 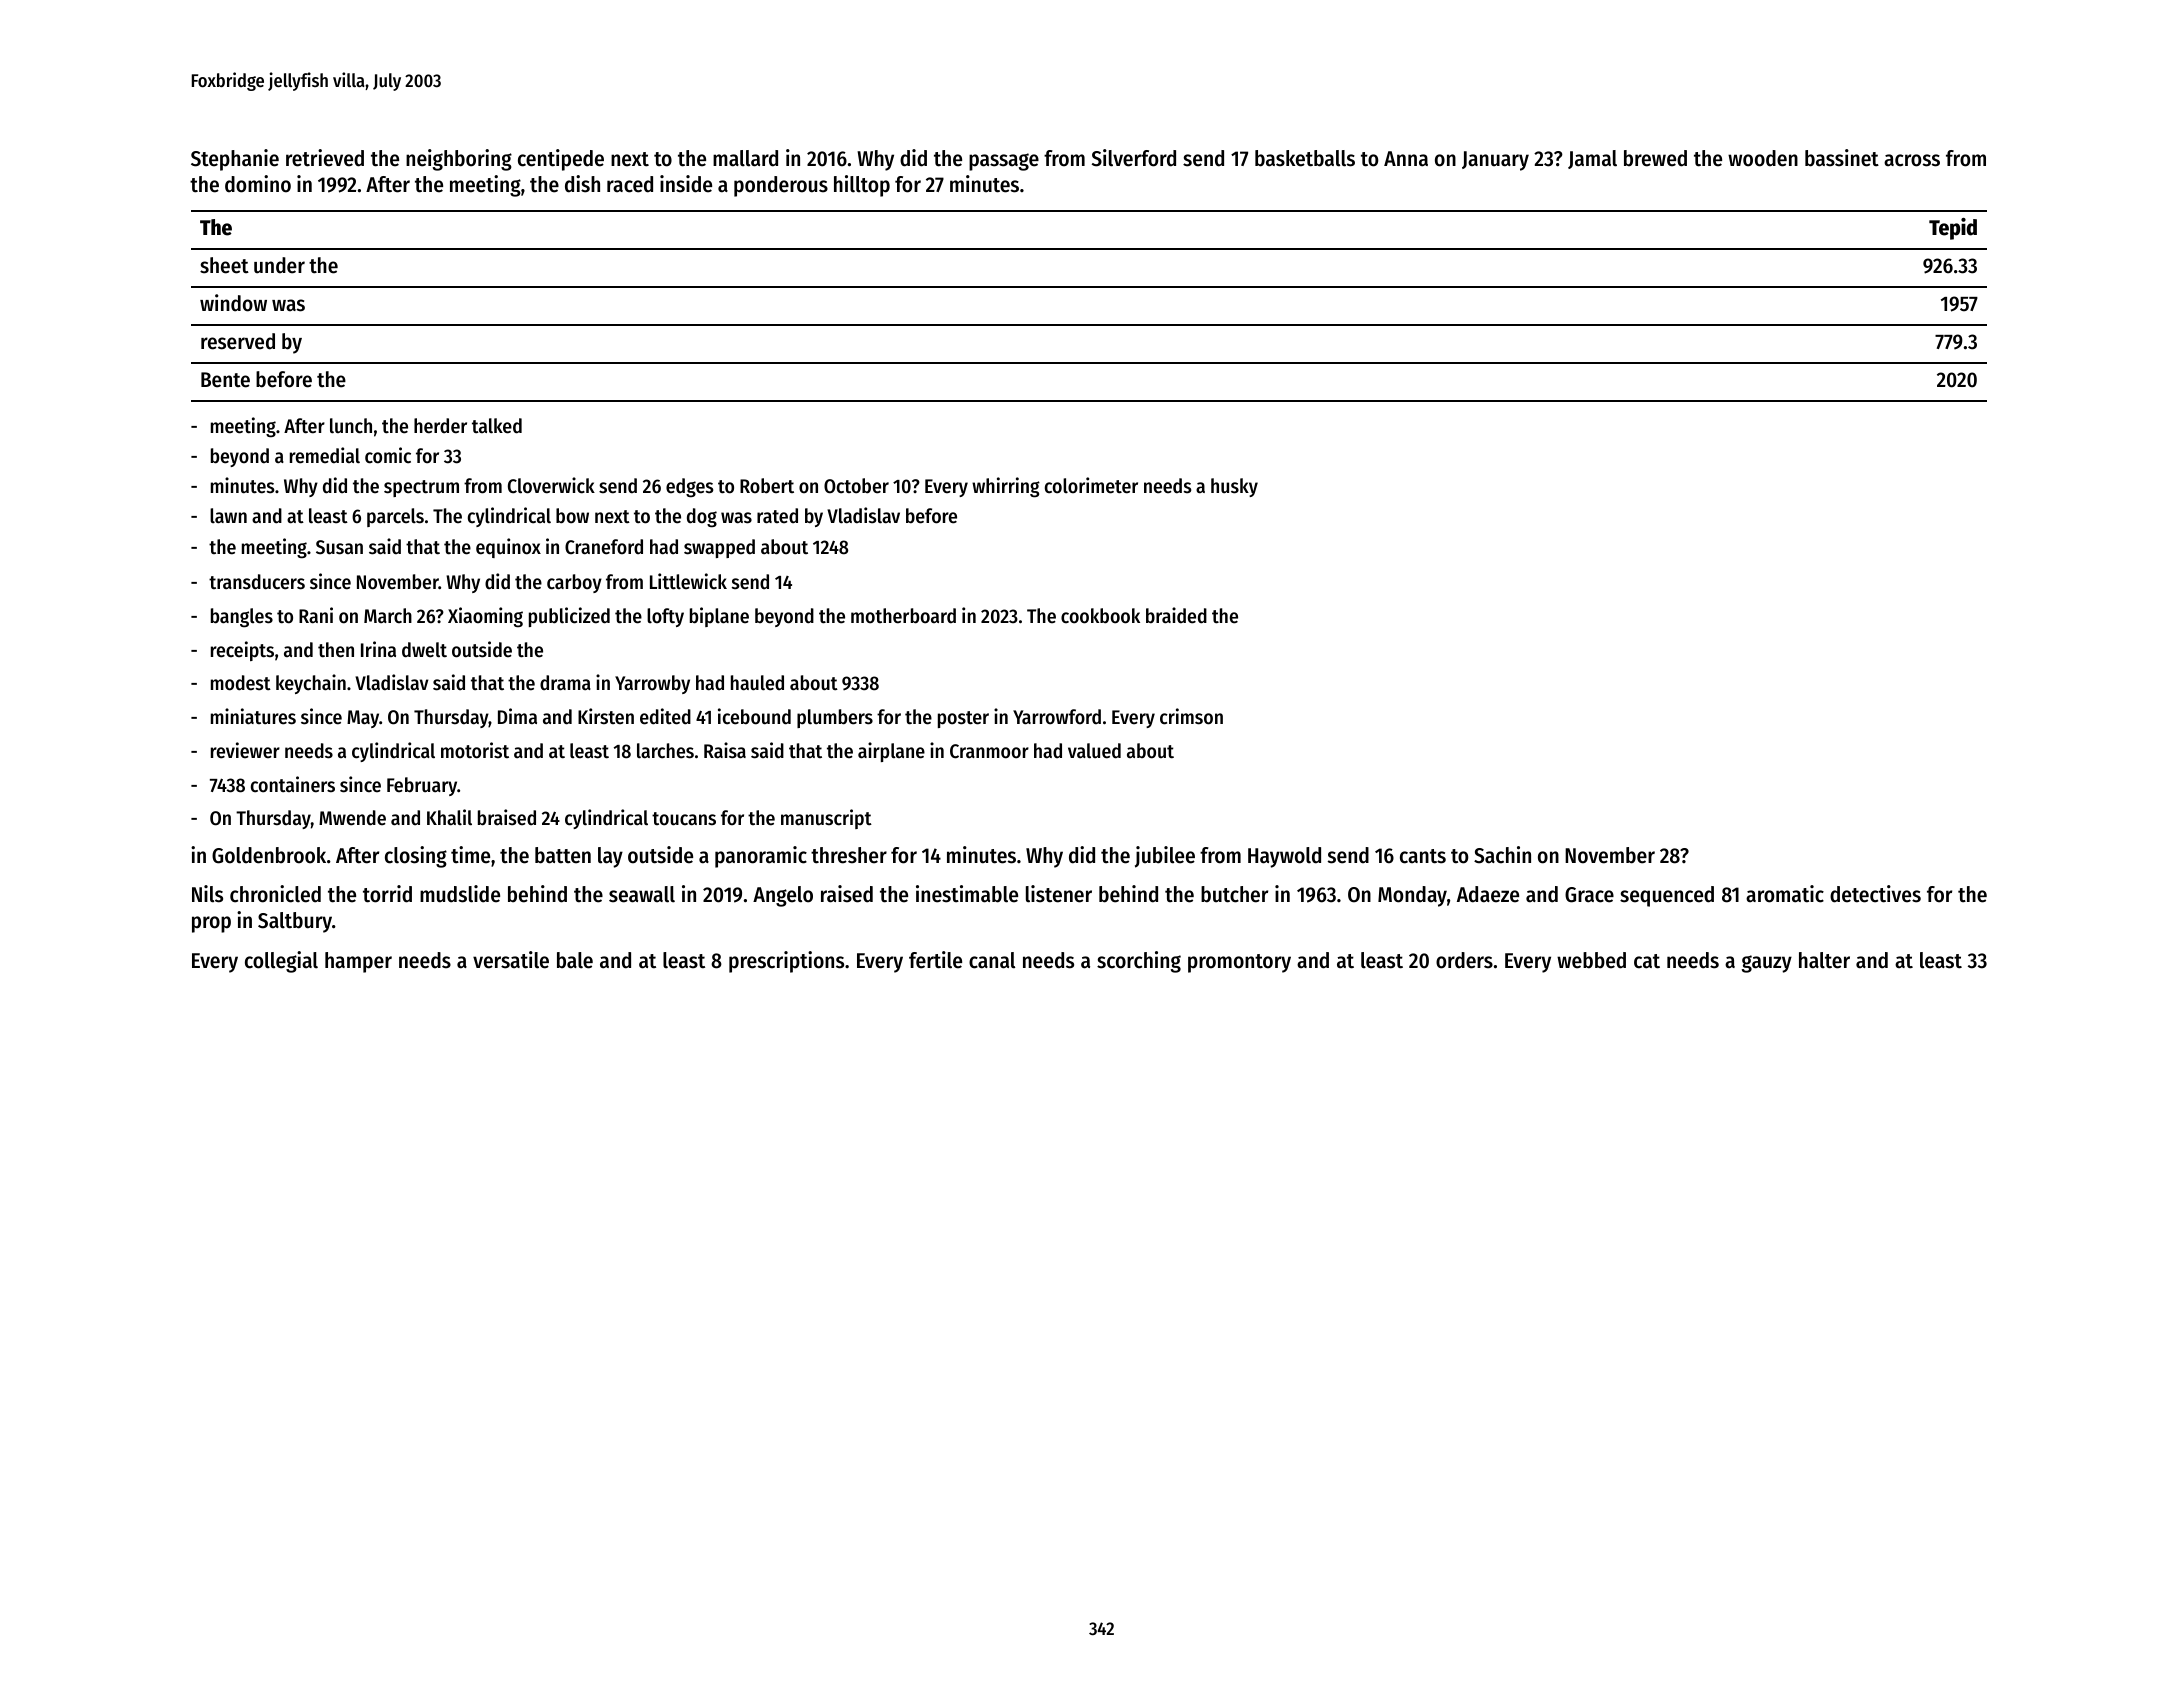 What do you see at coordinates (497, 426) in the page?
I see `talked` at bounding box center [497, 426].
